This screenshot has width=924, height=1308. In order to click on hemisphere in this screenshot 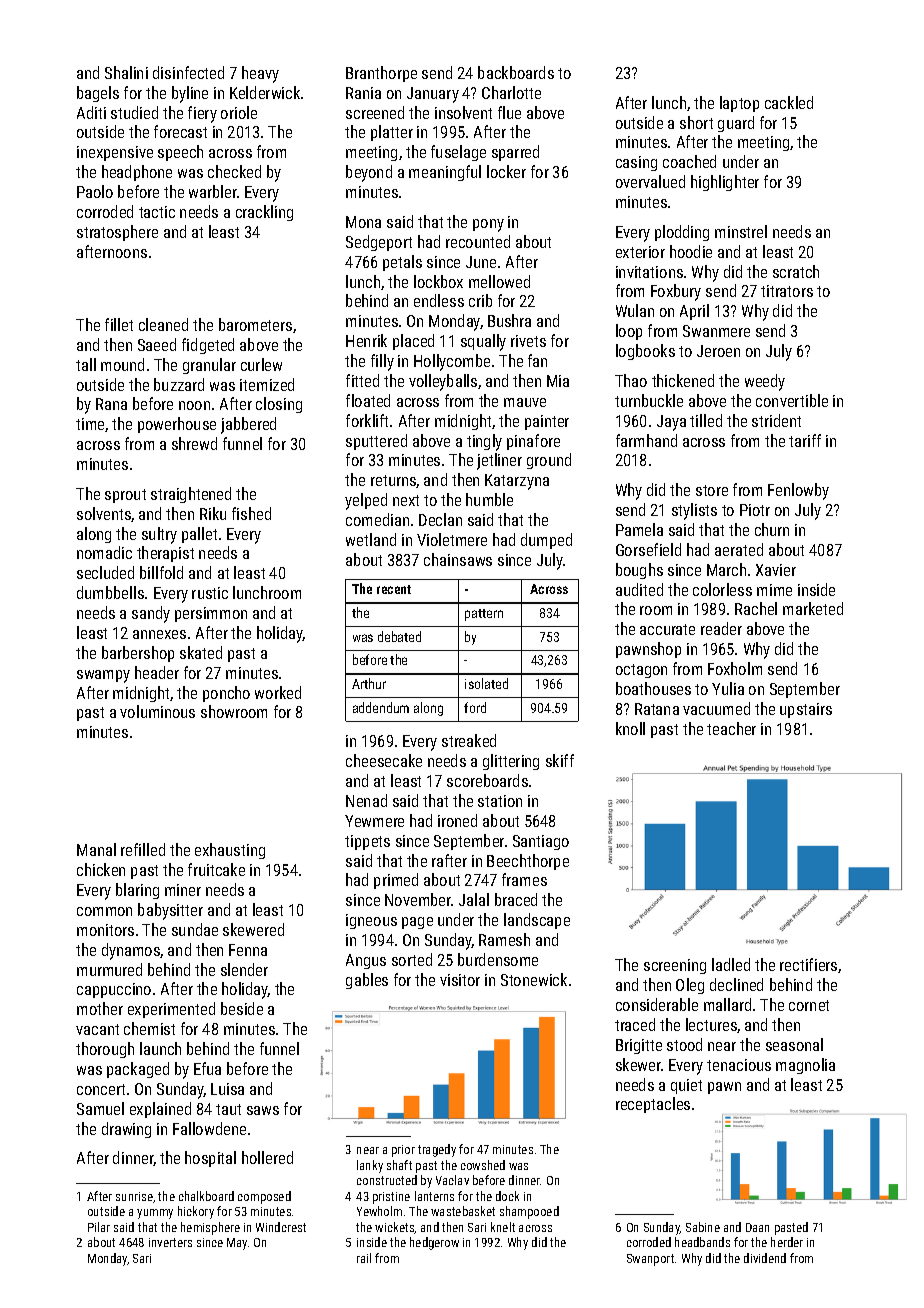, I will do `click(210, 1228)`.
